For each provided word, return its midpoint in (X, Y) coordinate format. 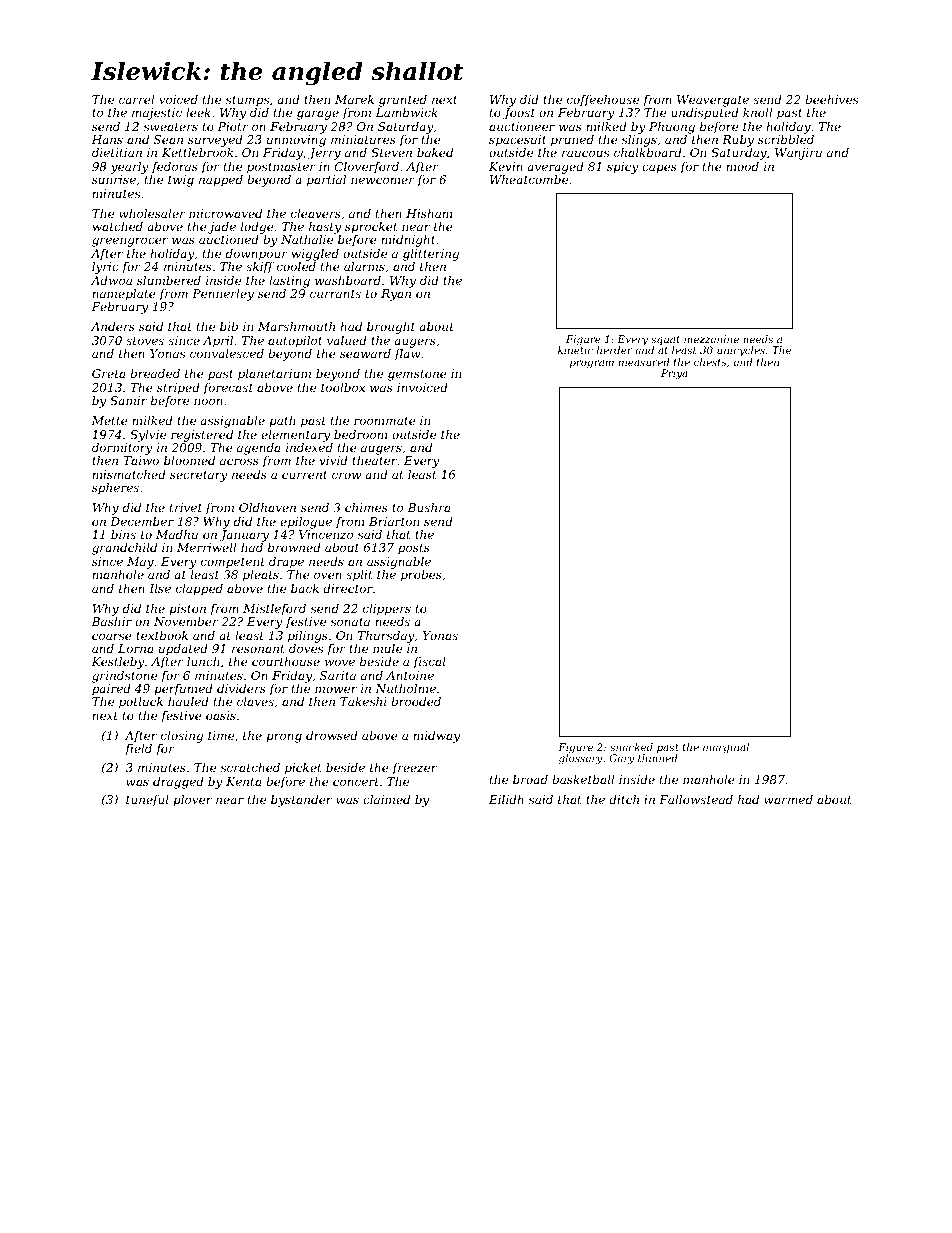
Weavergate (713, 101)
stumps (247, 101)
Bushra (429, 507)
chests (710, 362)
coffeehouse (603, 101)
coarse (112, 636)
